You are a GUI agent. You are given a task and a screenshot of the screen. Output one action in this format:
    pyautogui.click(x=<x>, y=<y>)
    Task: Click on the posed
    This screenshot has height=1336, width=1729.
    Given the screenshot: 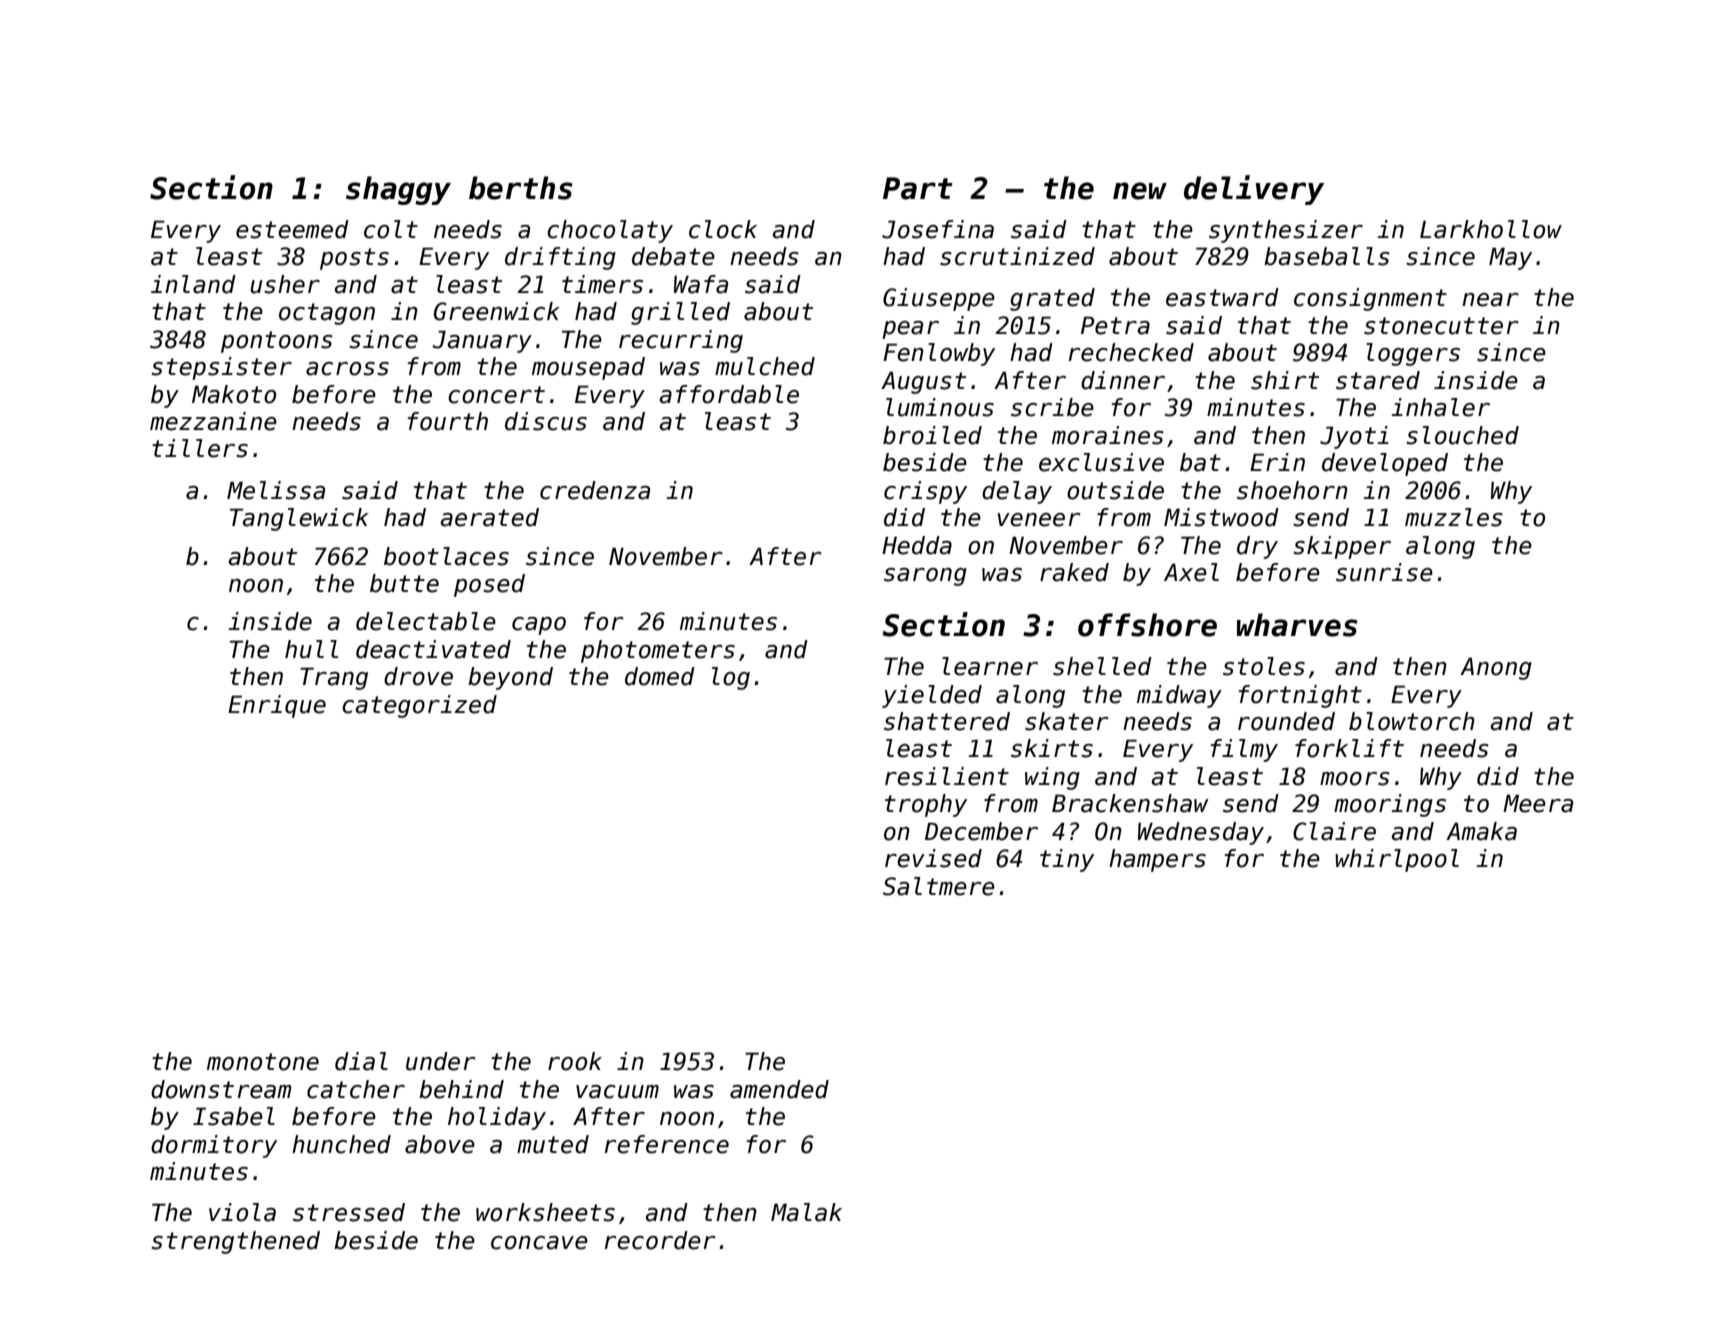 What is the action you would take?
    pyautogui.click(x=489, y=585)
